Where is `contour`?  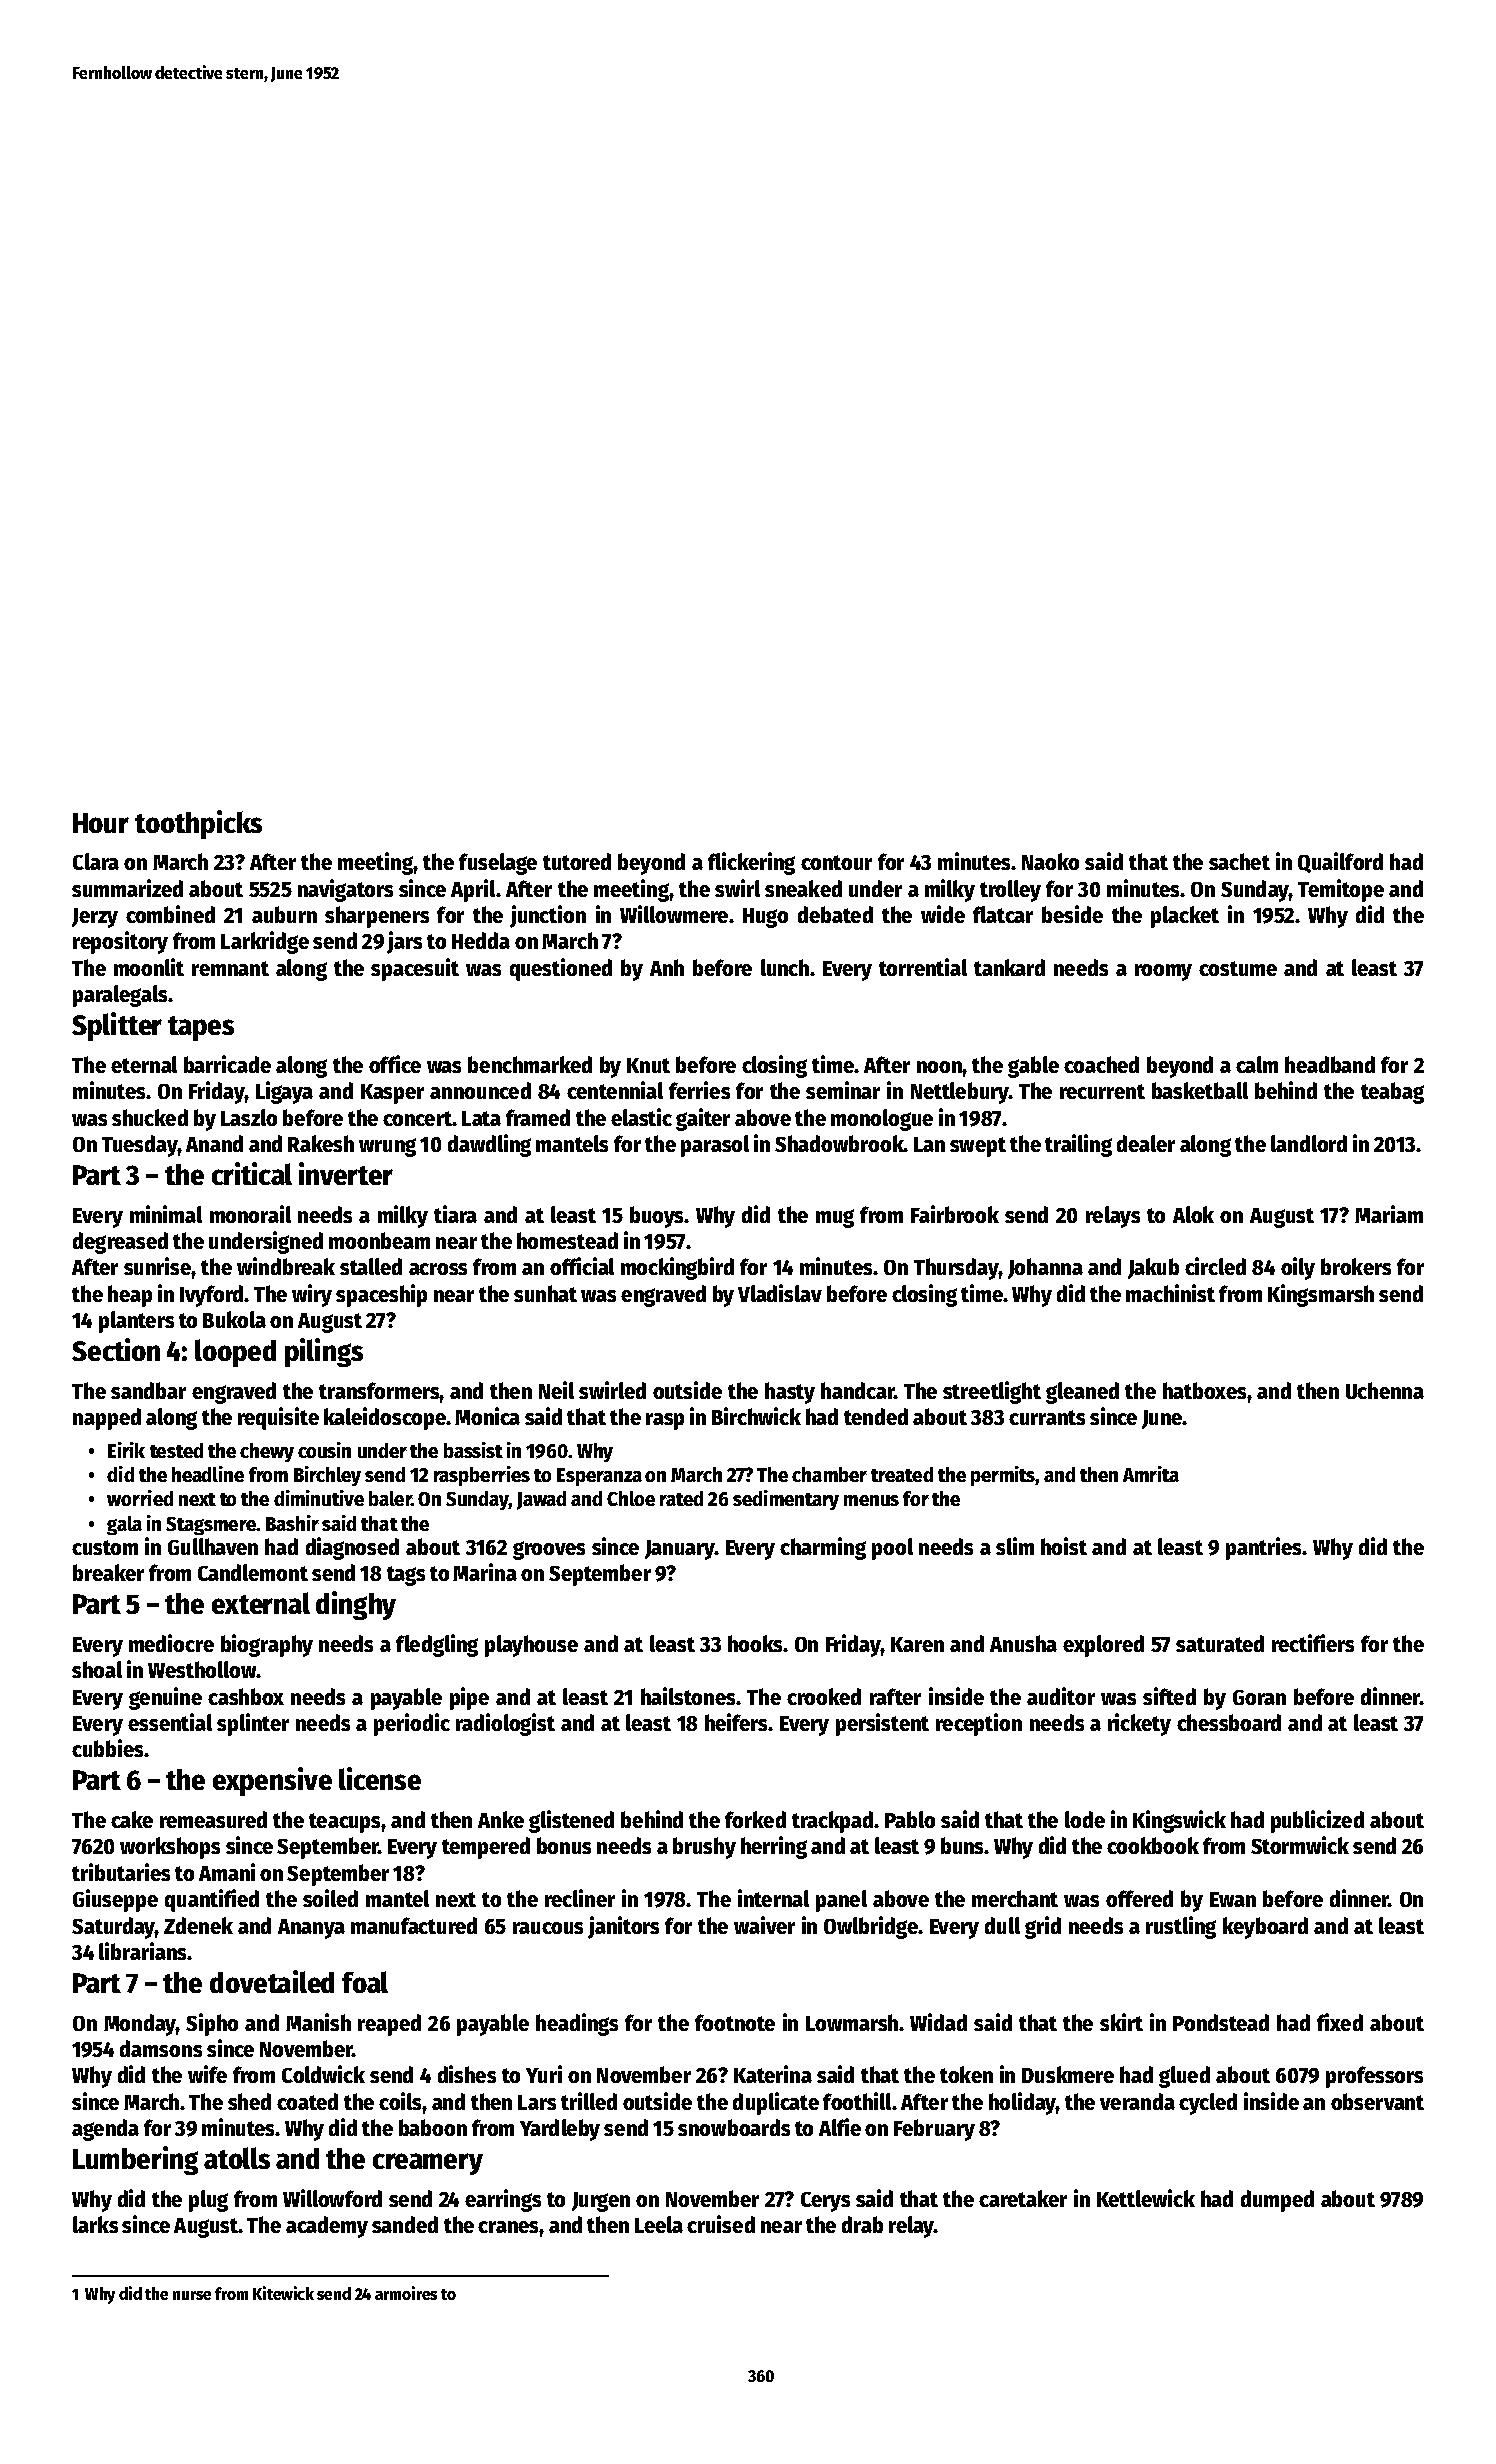
contour is located at coordinates (836, 862).
